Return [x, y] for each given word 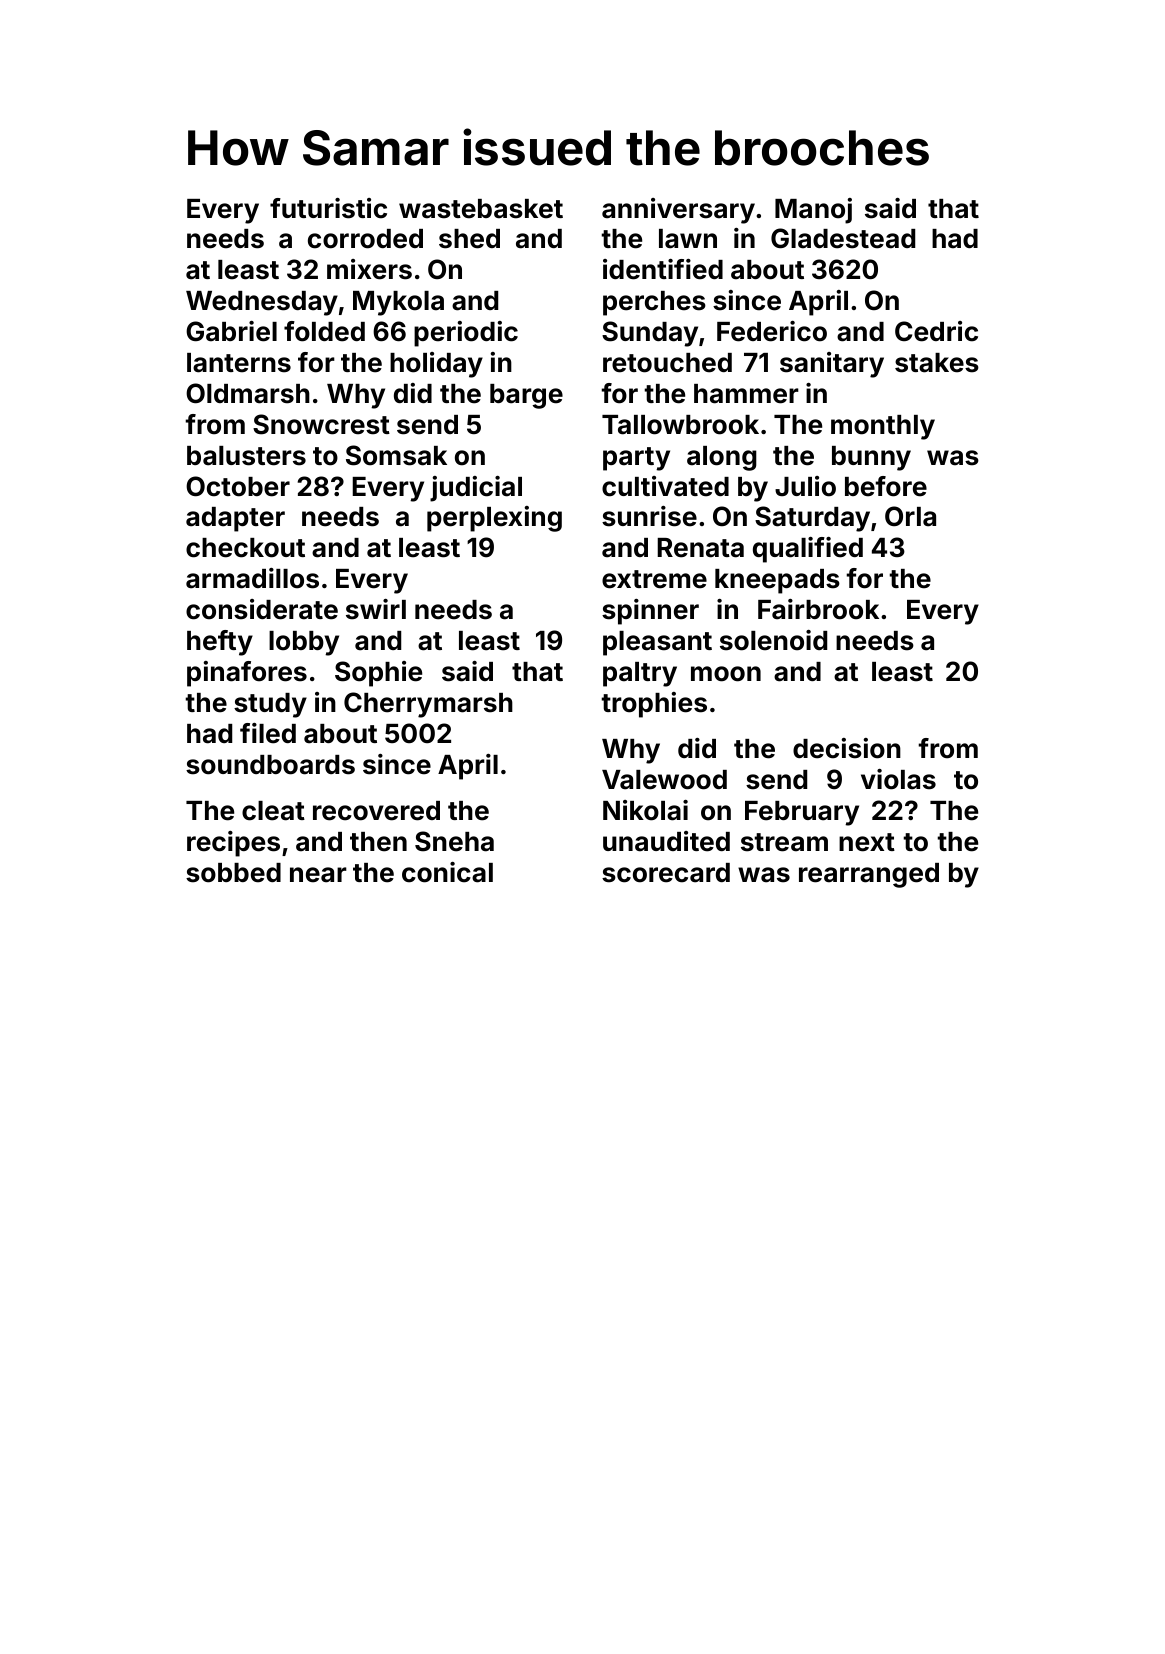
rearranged [869, 875]
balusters [246, 456]
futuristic [328, 208]
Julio [805, 486]
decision [847, 748]
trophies [654, 705]
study [270, 705]
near [318, 875]
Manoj [813, 211]
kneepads [777, 581]
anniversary [678, 211]
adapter [235, 519]
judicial [476, 489]
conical [447, 872]
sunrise [649, 516]
